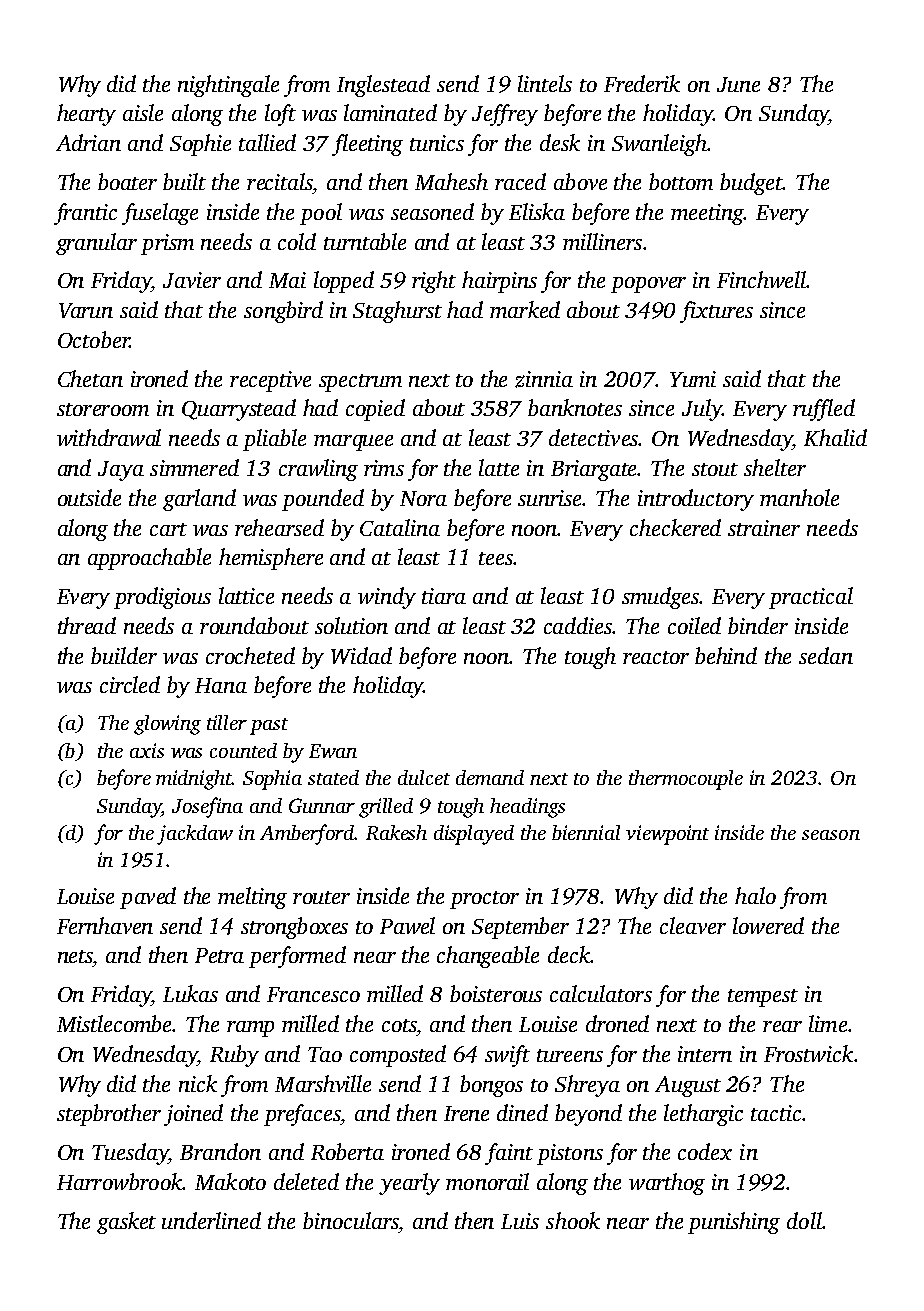 The height and width of the screenshot is (1311, 924). Describe the element at coordinates (642, 83) in the screenshot. I see `Frederik` at that location.
